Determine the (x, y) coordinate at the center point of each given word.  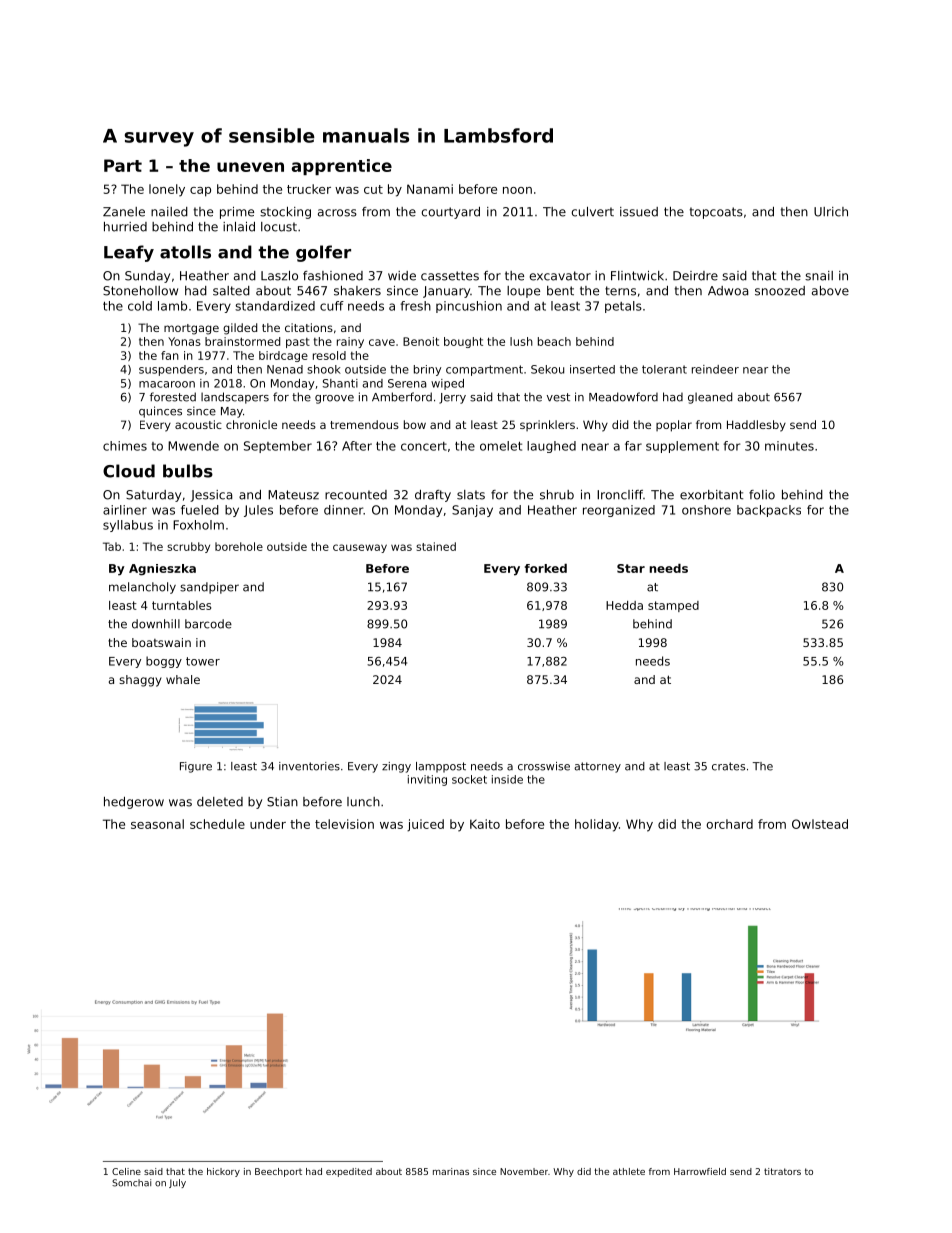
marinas (451, 1171)
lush (521, 341)
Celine (126, 1171)
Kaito (485, 824)
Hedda (624, 605)
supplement (682, 447)
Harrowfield (700, 1171)
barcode (208, 624)
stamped (673, 606)
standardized (275, 306)
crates (728, 766)
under (268, 824)
